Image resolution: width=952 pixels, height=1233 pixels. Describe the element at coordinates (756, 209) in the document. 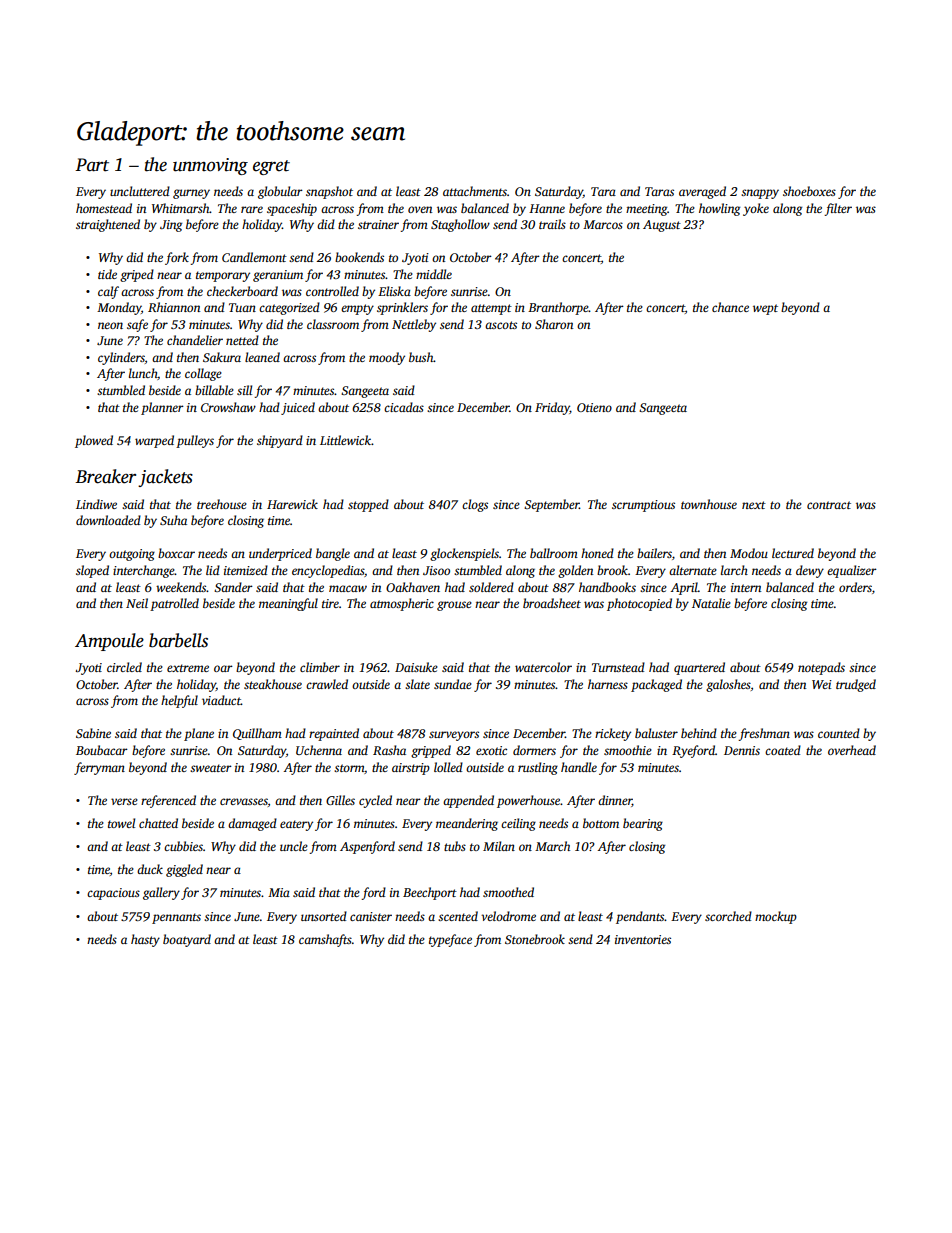

I see `yoke` at that location.
